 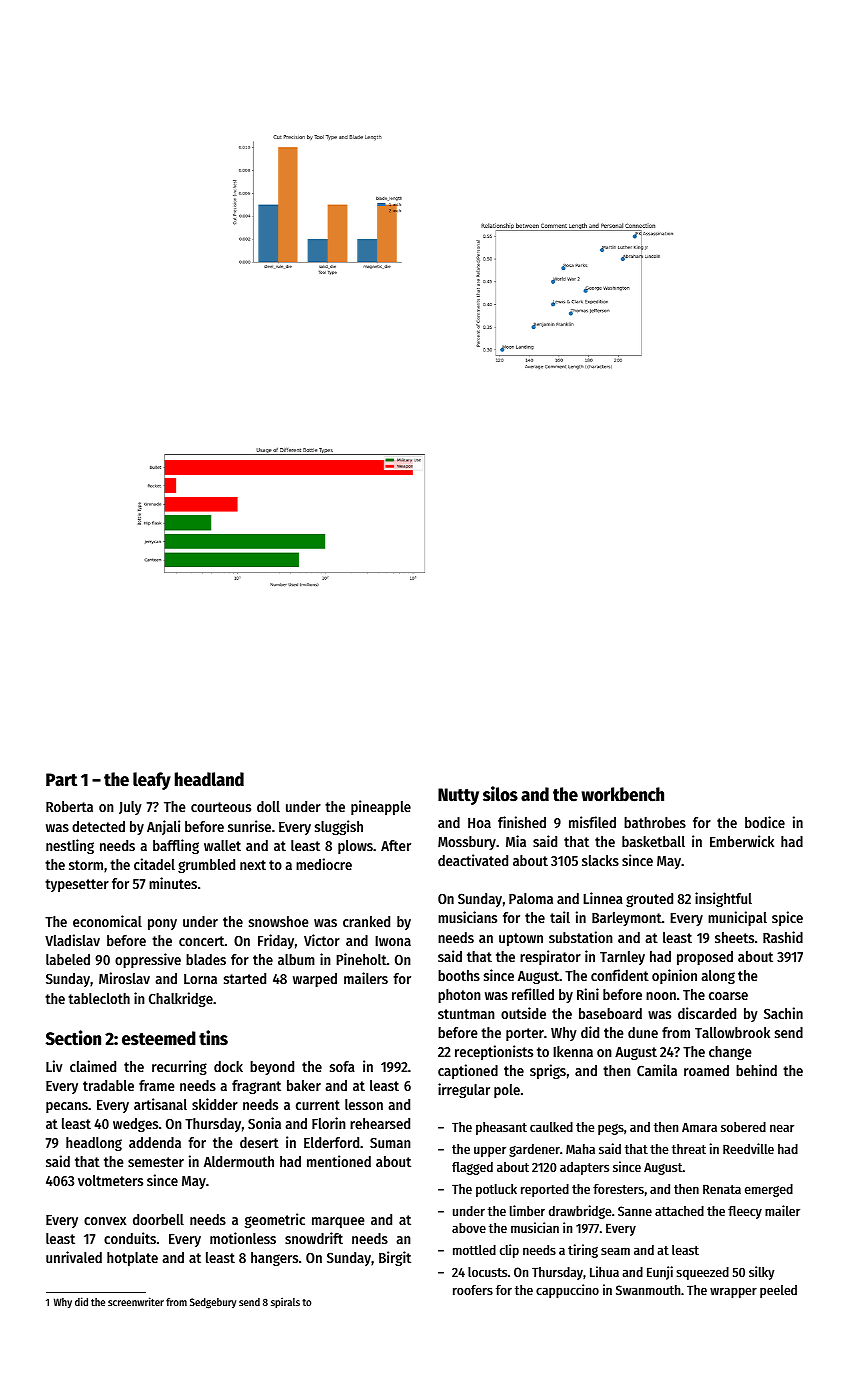 I want to click on Anjali, so click(x=163, y=827).
